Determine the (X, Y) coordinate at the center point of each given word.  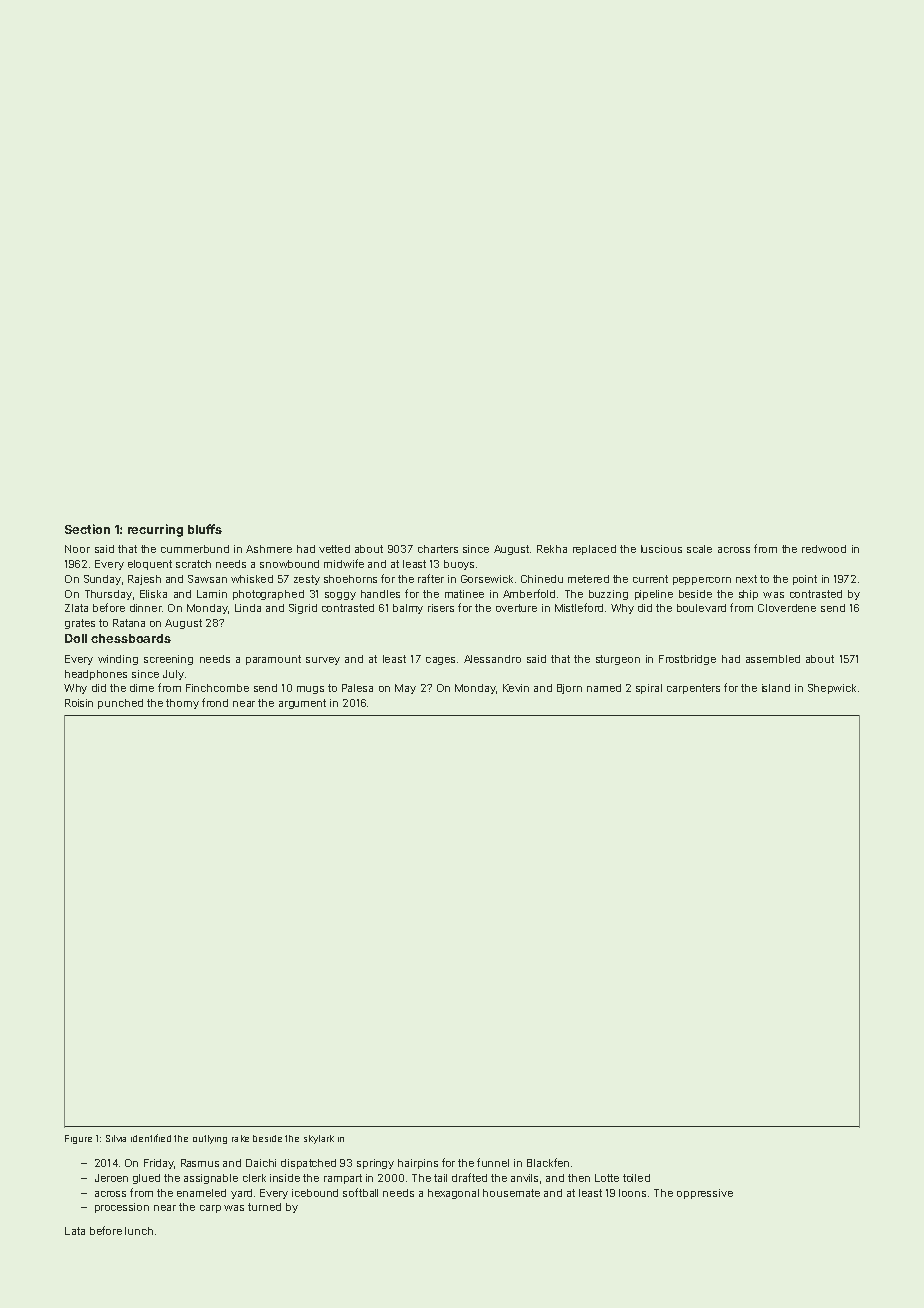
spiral (649, 689)
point (805, 580)
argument (302, 704)
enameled (201, 1193)
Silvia (116, 1138)
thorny (182, 704)
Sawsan (207, 579)
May (405, 689)
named (604, 688)
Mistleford (579, 607)
